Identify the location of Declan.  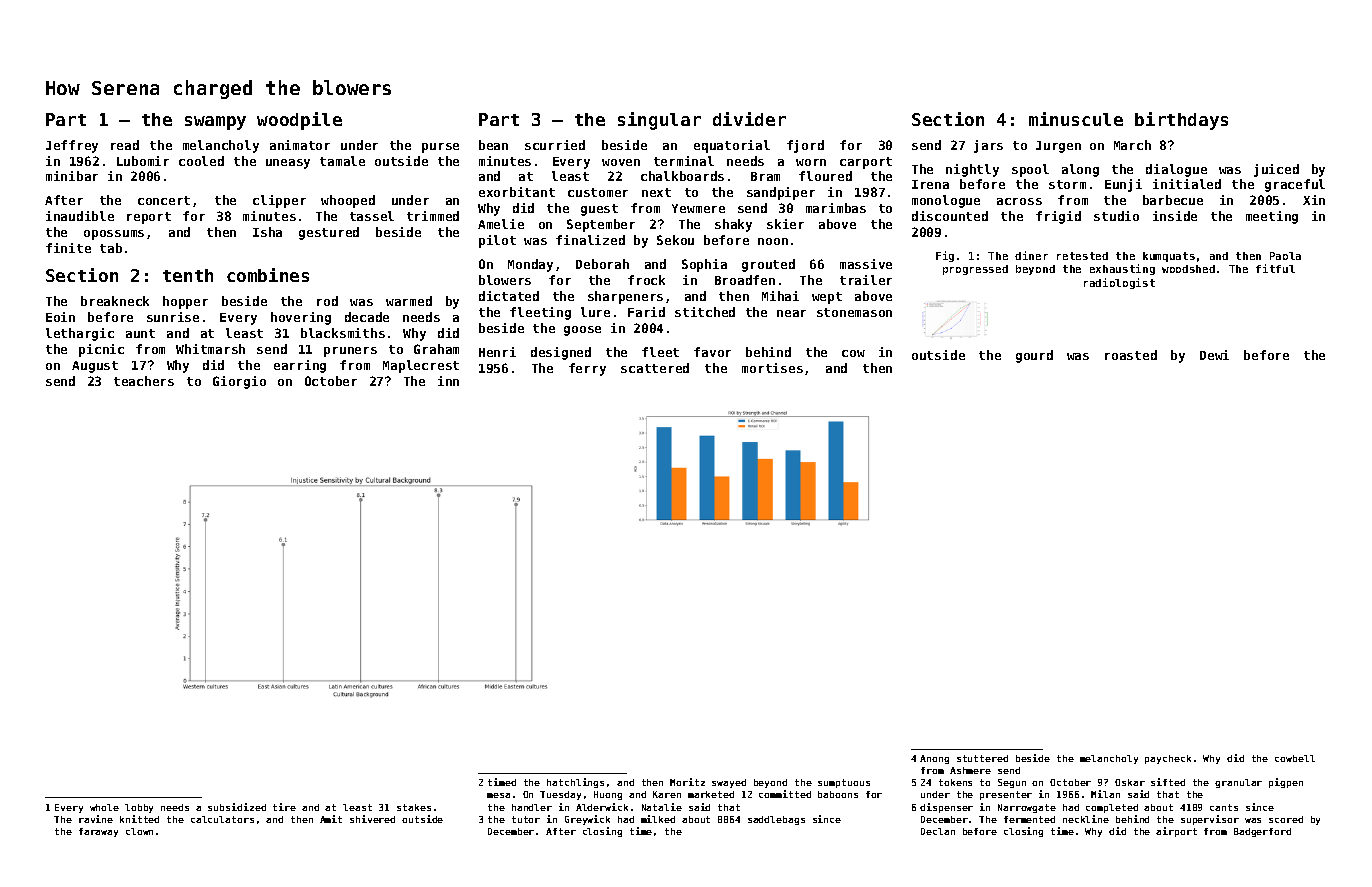
(938, 831).
